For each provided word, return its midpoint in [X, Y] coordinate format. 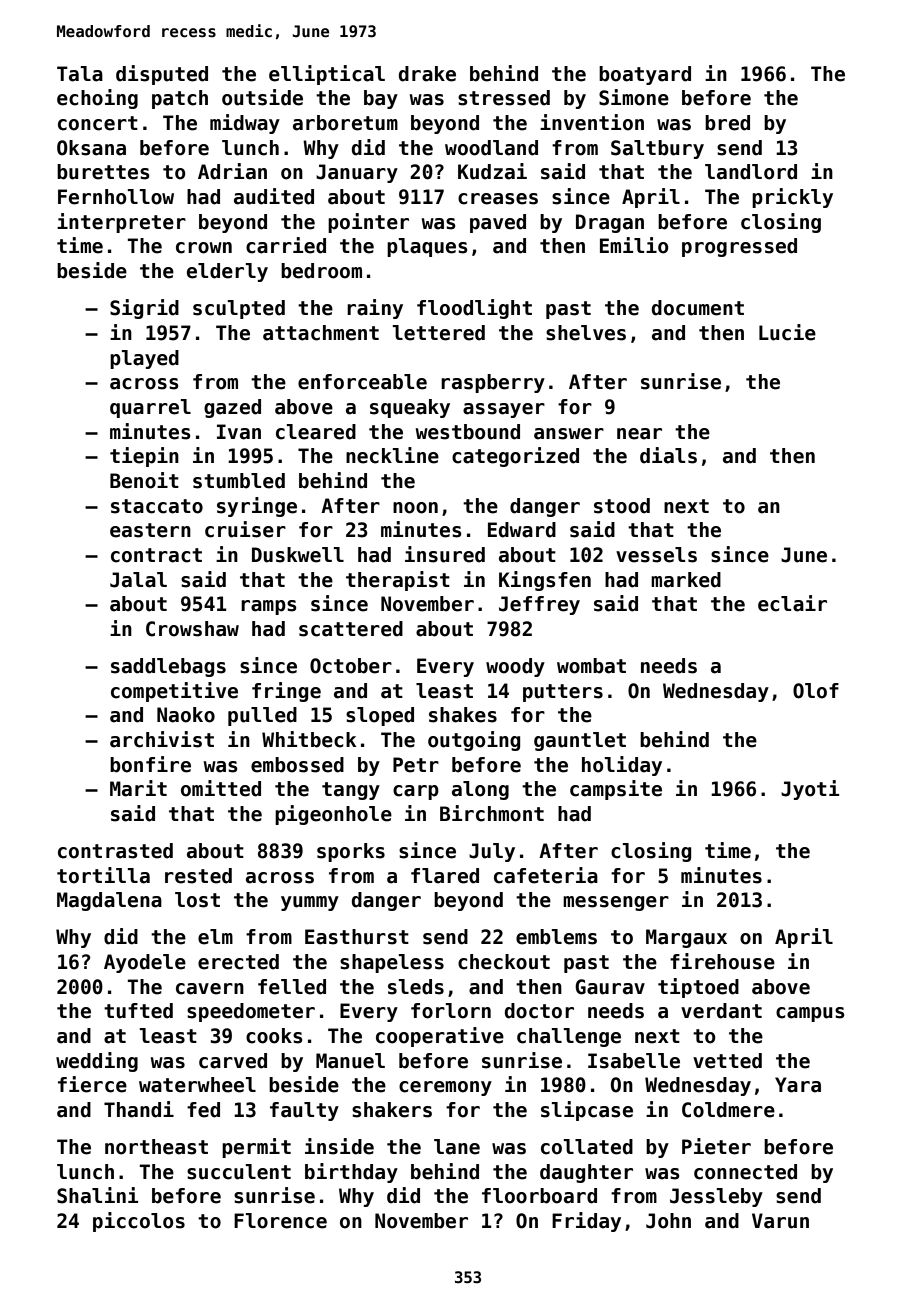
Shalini [97, 1195]
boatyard [645, 75]
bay [381, 99]
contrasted [115, 851]
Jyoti [810, 790]
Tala [80, 74]
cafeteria [546, 875]
